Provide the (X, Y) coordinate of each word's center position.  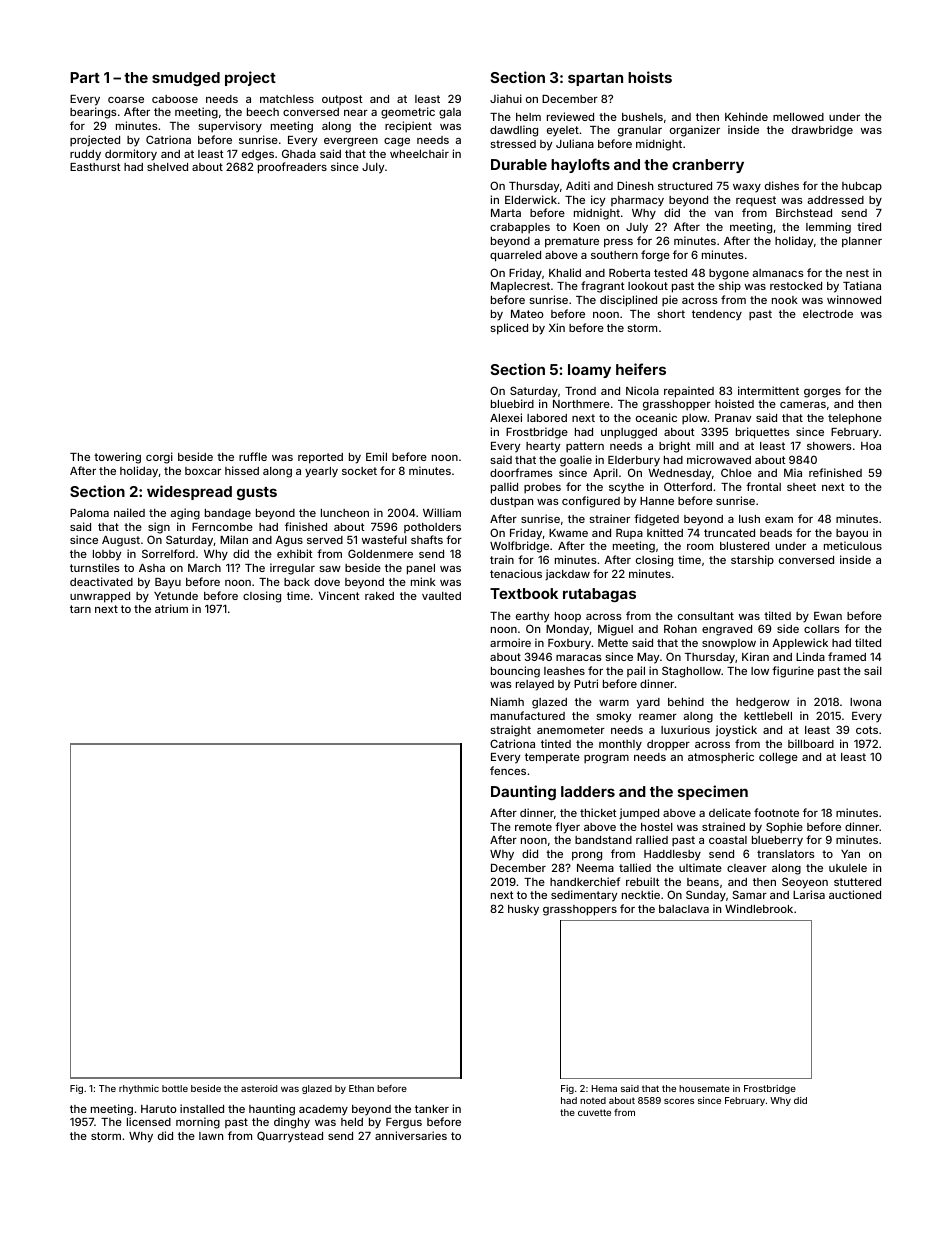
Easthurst (95, 167)
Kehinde (746, 116)
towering (117, 458)
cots (867, 730)
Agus (289, 541)
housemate (704, 1088)
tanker (432, 1109)
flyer (567, 828)
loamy (589, 371)
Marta (506, 213)
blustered (744, 546)
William (442, 512)
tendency (717, 315)
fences (508, 770)
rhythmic (139, 1089)
